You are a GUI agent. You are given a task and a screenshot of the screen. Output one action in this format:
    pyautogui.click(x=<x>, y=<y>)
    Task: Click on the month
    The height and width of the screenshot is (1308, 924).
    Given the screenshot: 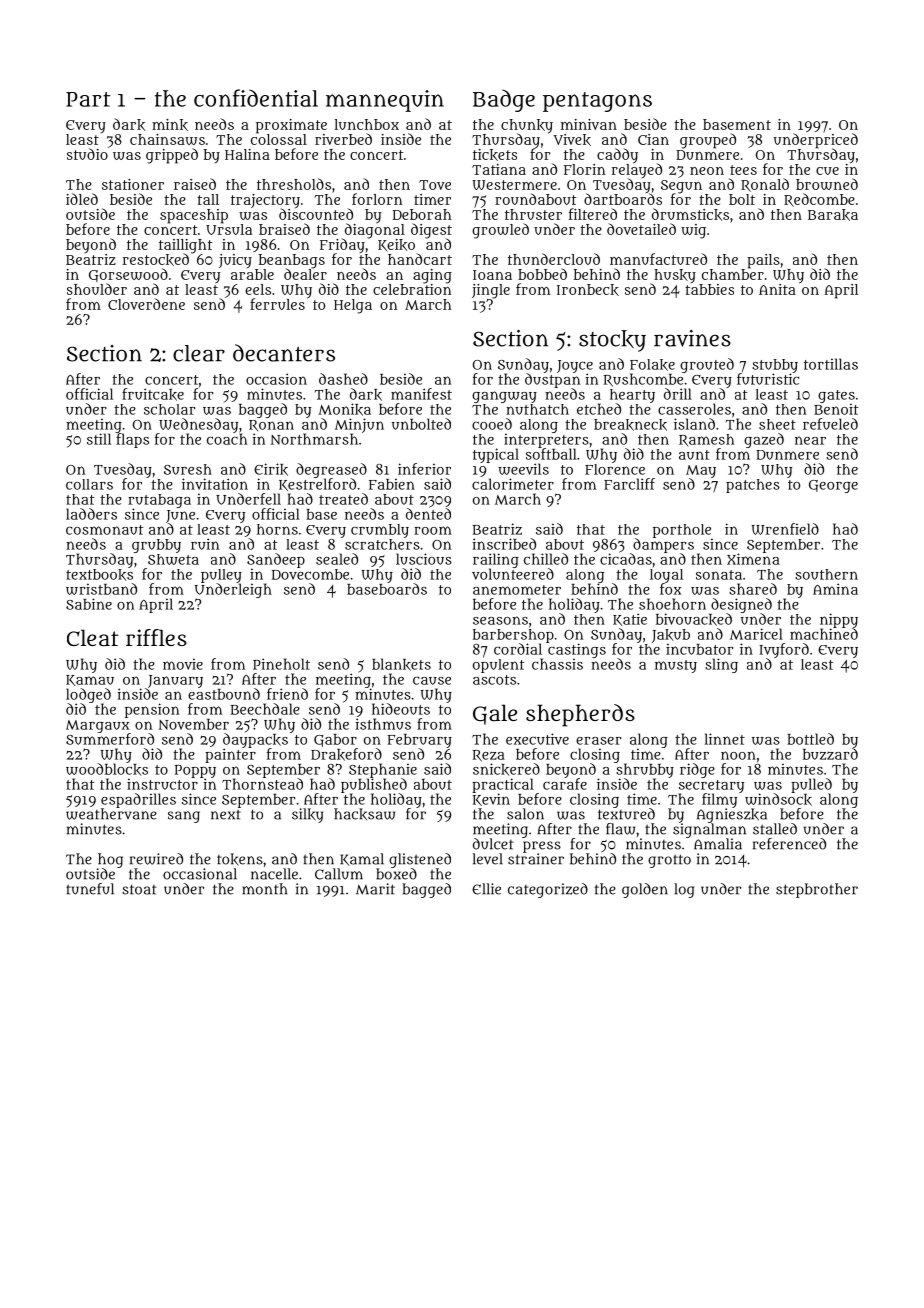 What is the action you would take?
    pyautogui.click(x=264, y=889)
